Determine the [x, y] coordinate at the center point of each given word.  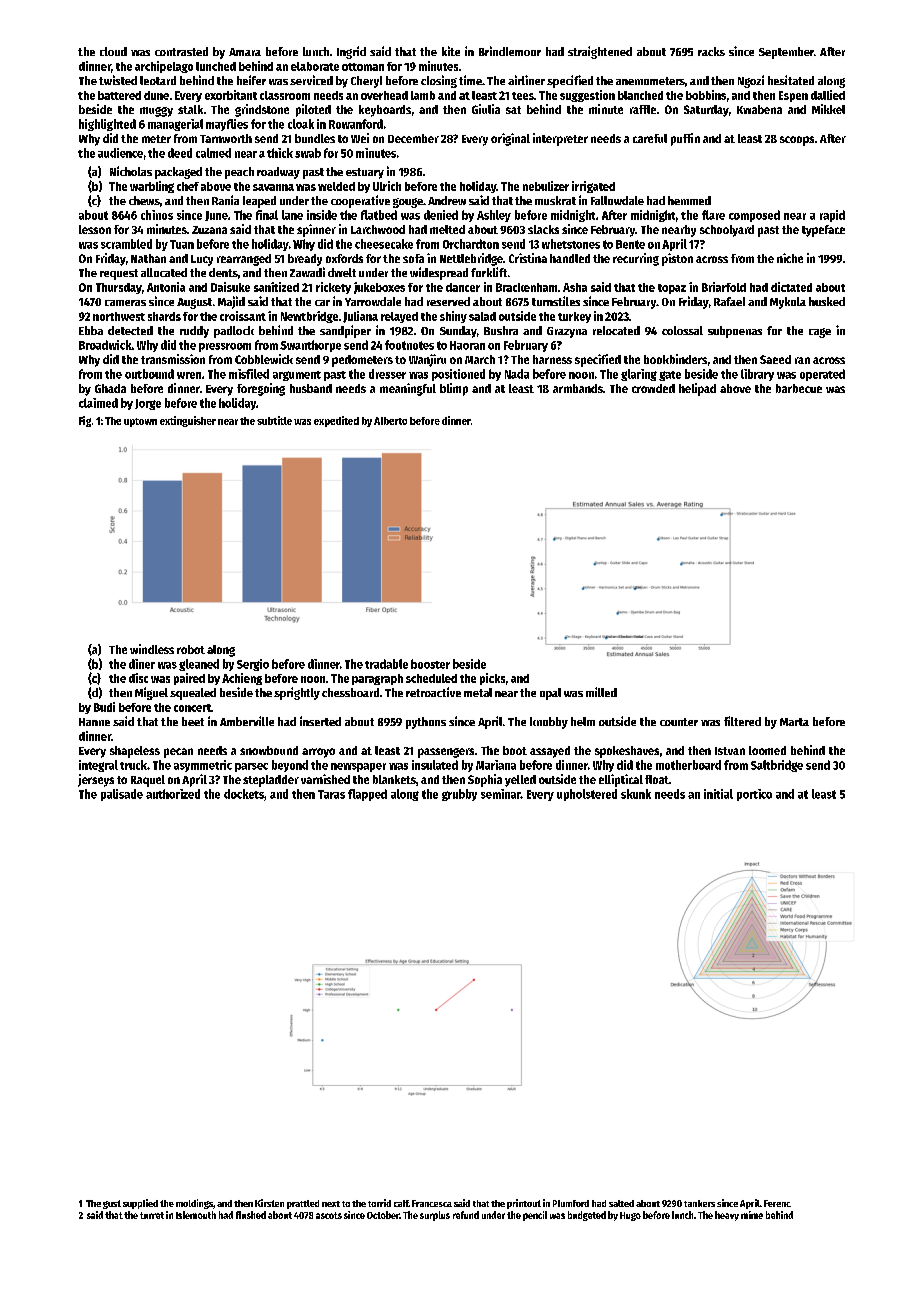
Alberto [390, 421]
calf [401, 1203]
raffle [643, 109]
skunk [636, 794]
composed [754, 216]
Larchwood [378, 229]
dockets [244, 794]
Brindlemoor [510, 51]
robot [191, 649]
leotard [158, 80]
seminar [501, 794]
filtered [742, 721]
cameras [125, 303]
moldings [194, 1204]
